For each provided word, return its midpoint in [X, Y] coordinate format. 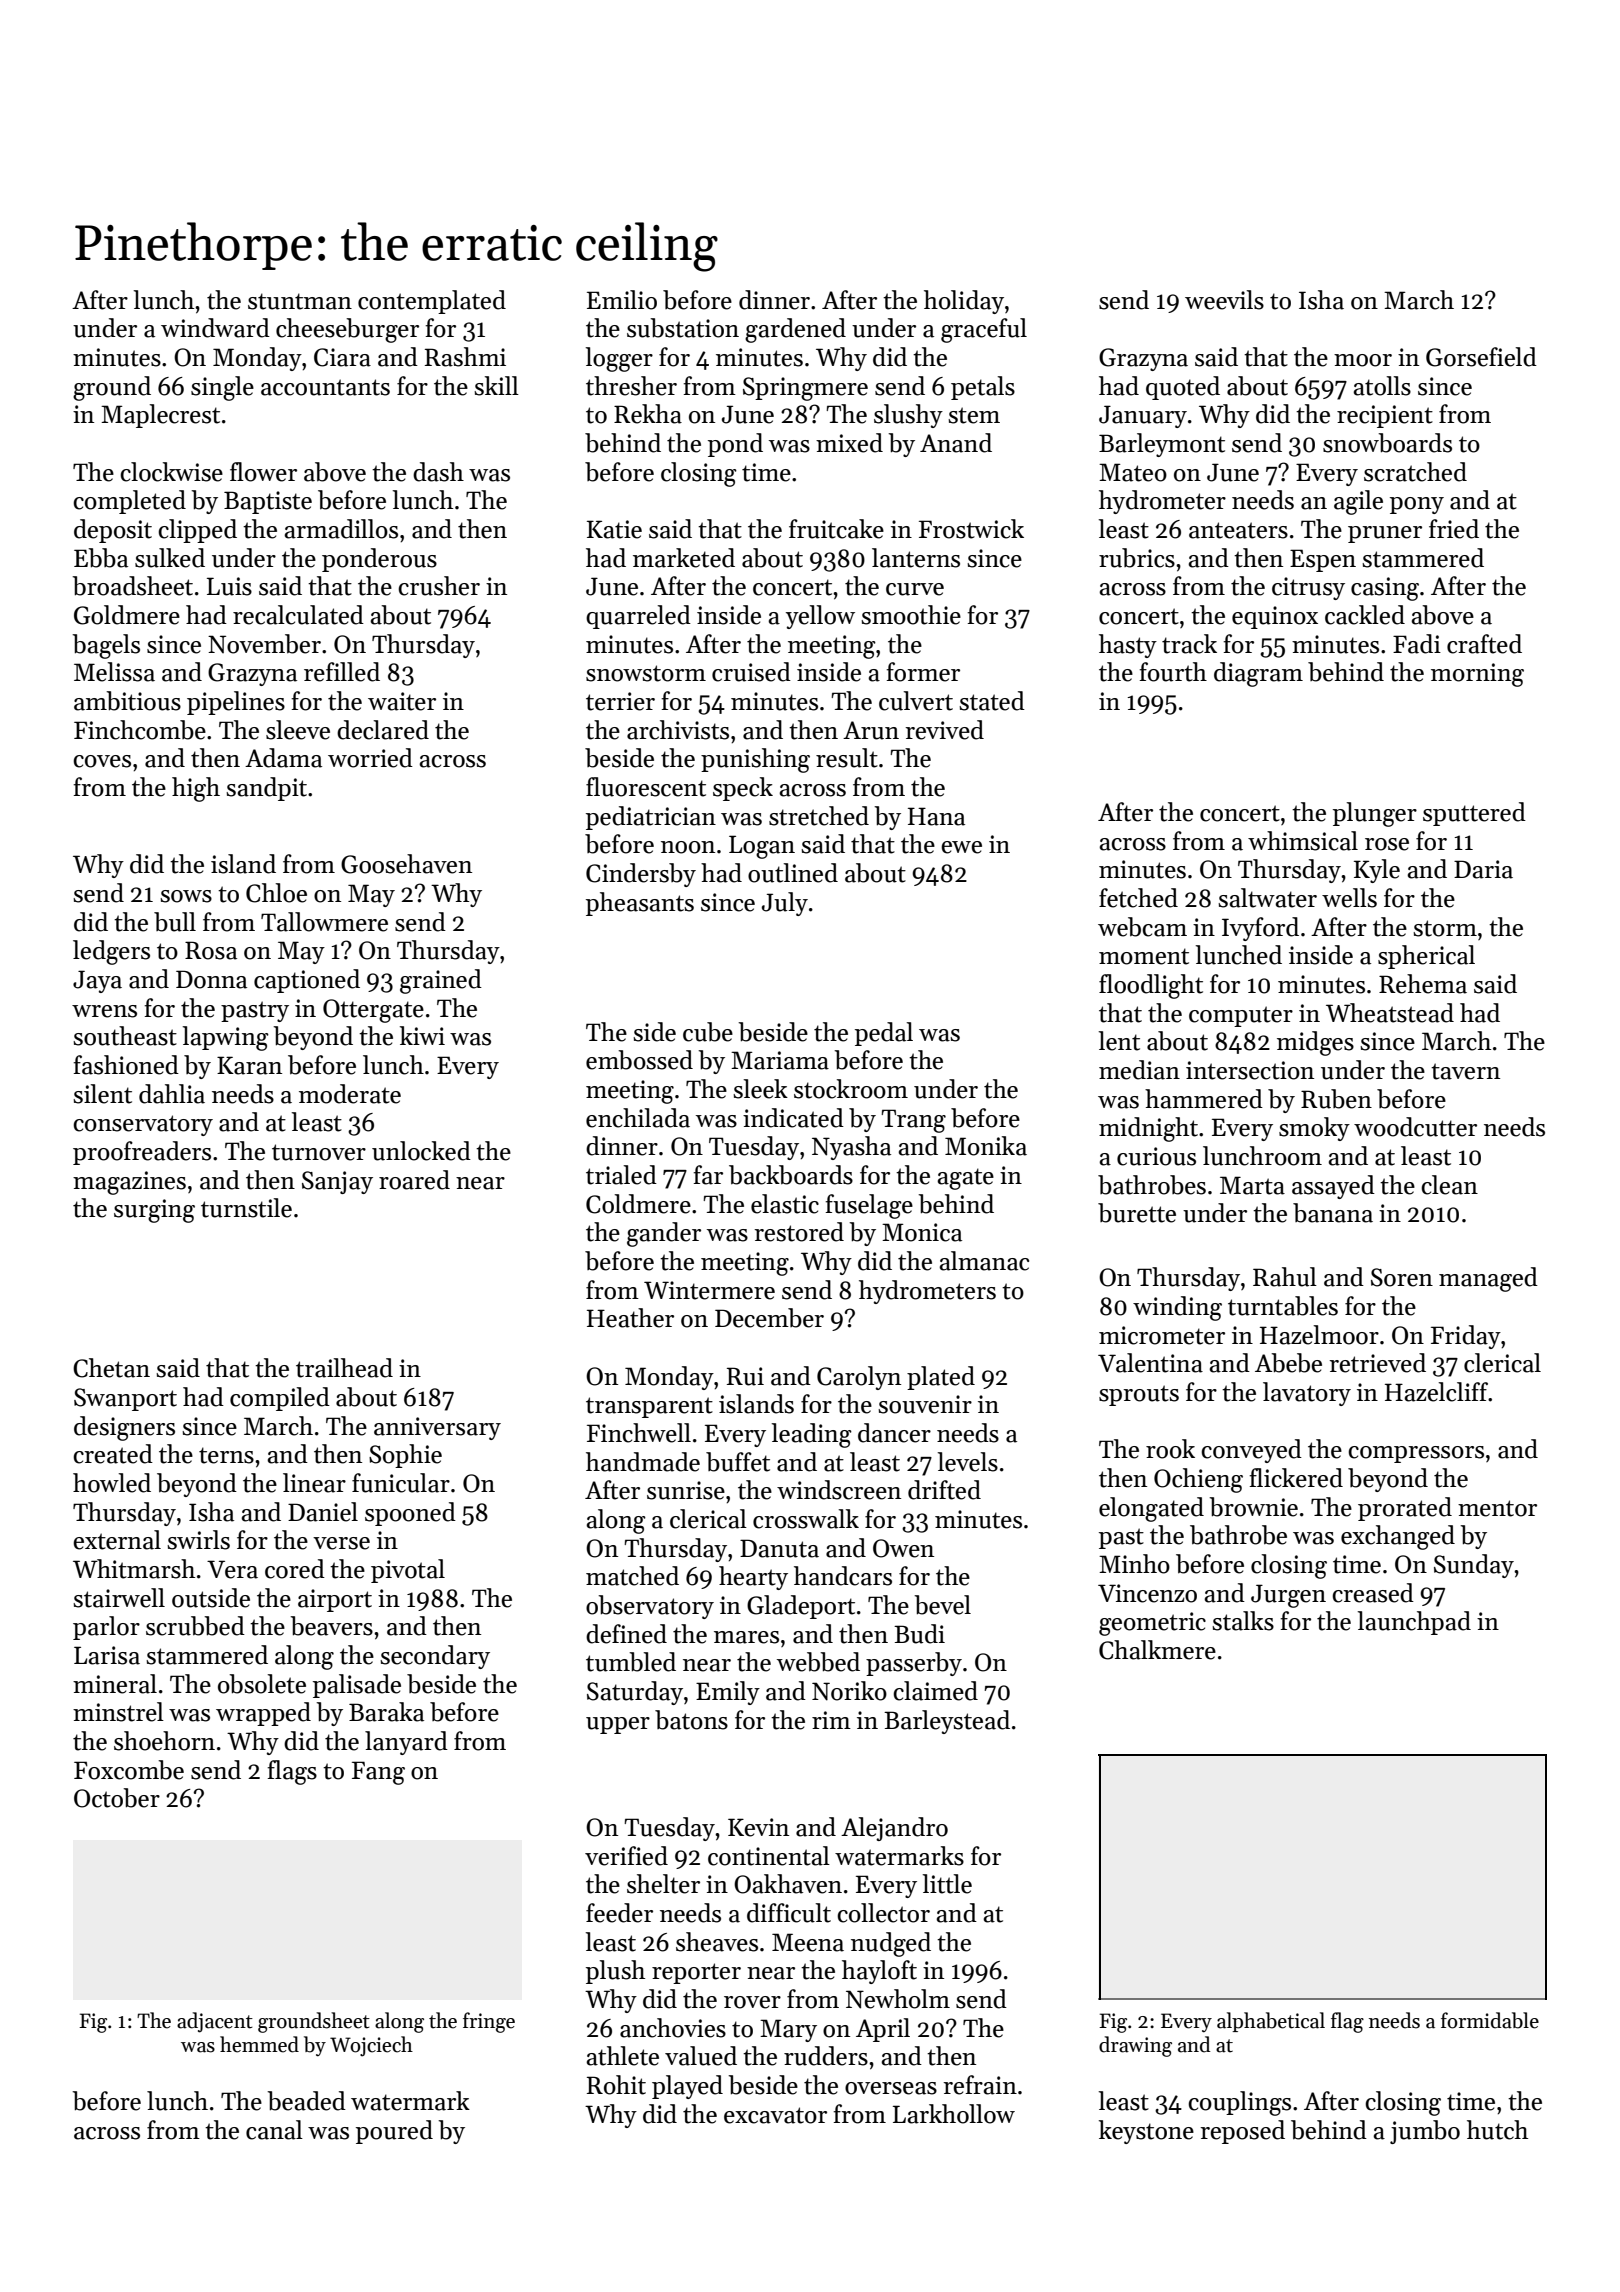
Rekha [648, 414]
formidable [1490, 2020]
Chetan [111, 1368]
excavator [775, 2115]
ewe [961, 847]
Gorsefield [1481, 357]
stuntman [300, 301]
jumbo [1425, 2132]
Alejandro [894, 1829]
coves [102, 761]
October [117, 1798]
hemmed [259, 2044]
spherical [1426, 957]
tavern [1465, 1071]
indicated [793, 1118]
